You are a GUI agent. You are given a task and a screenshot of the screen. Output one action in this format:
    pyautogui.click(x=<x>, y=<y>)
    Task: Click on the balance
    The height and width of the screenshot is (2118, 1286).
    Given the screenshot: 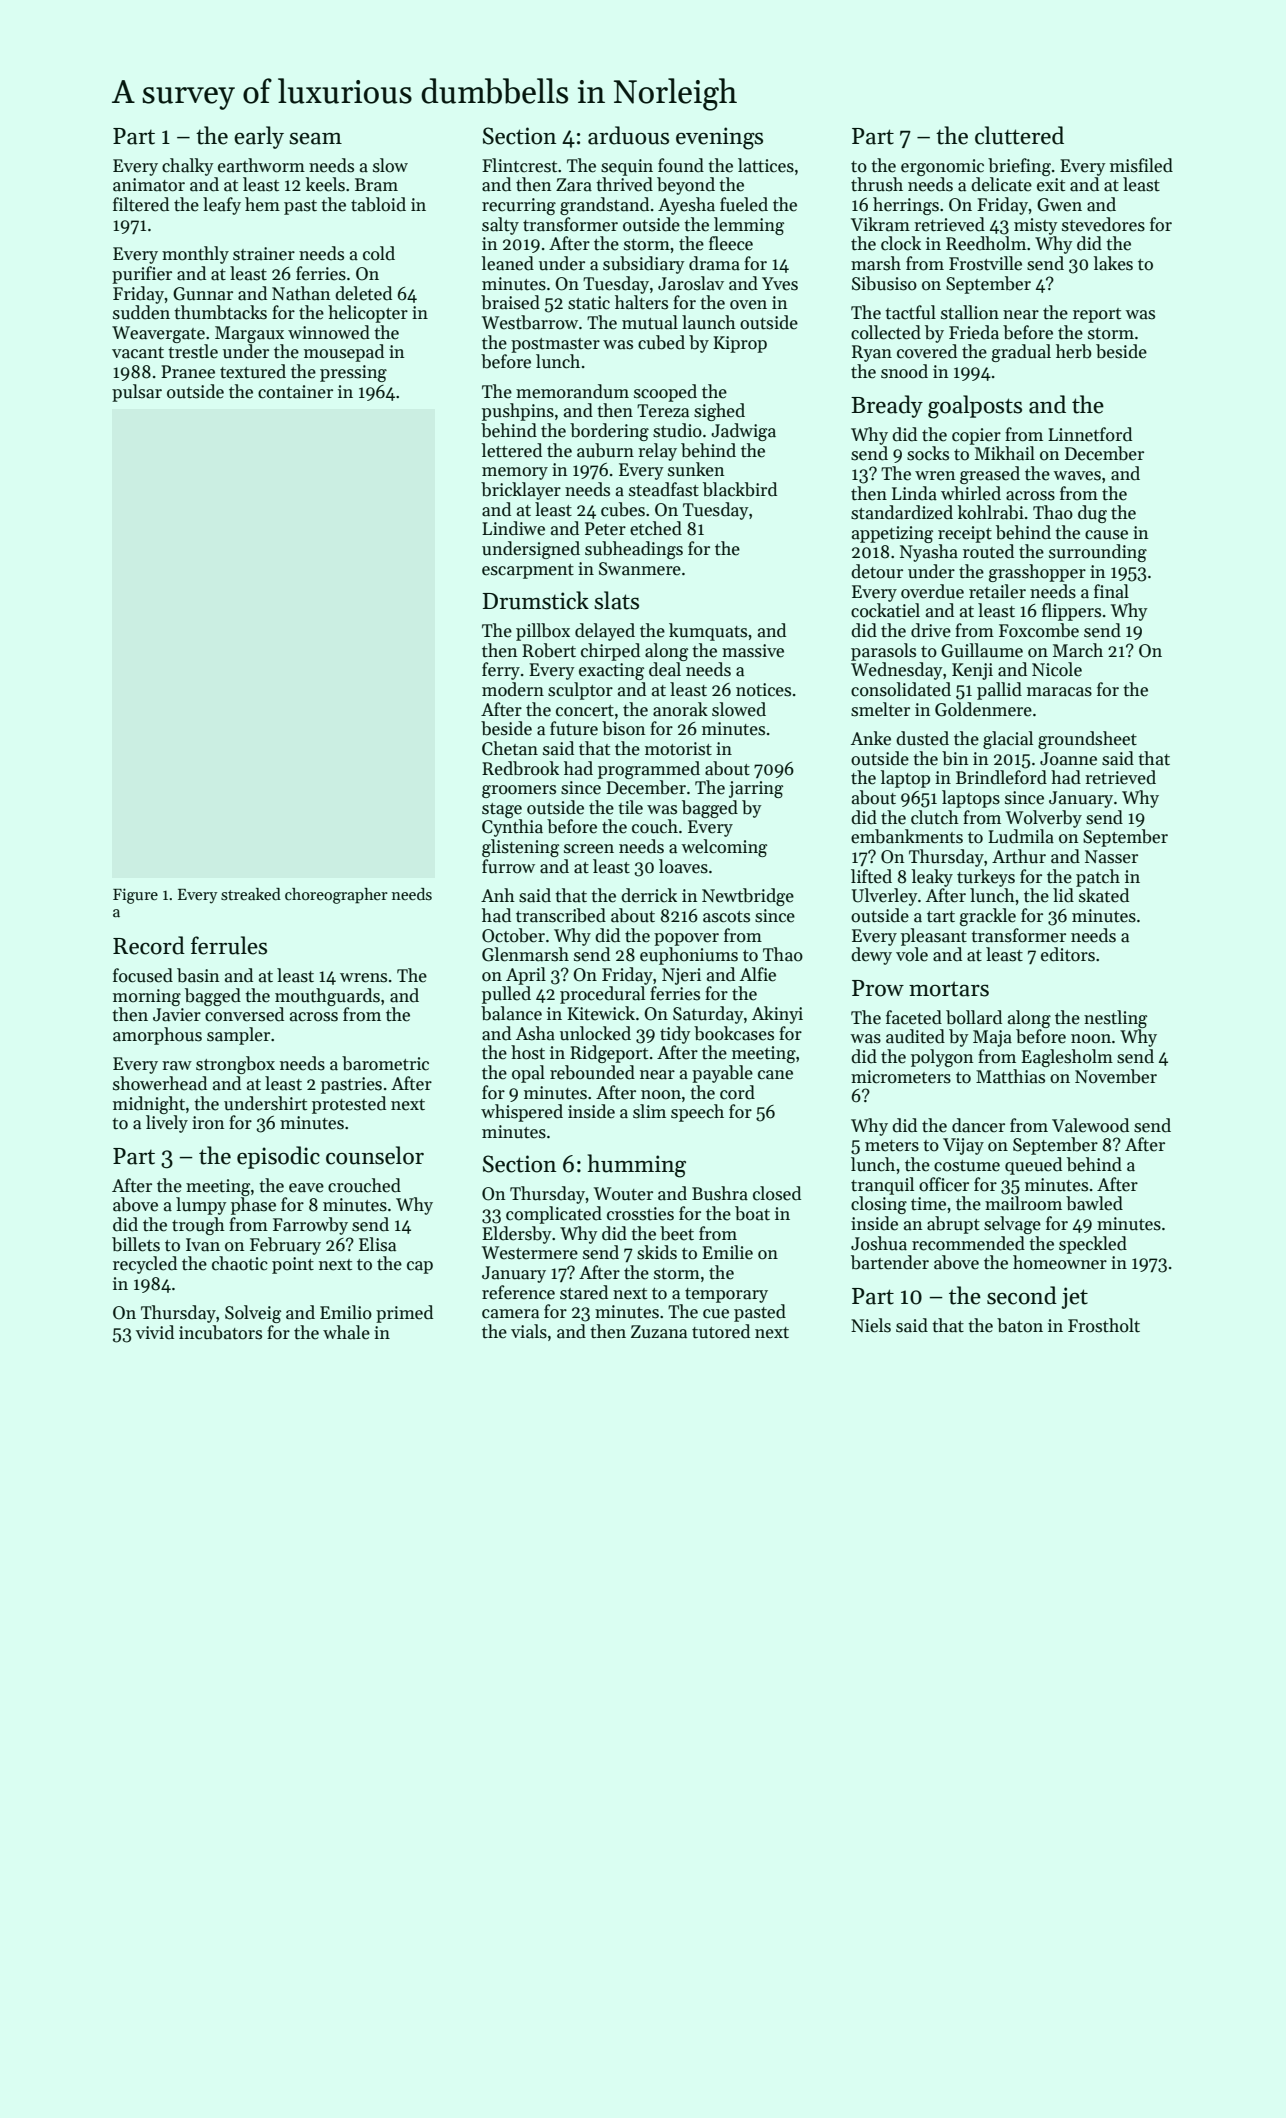 What is the action you would take?
    pyautogui.click(x=511, y=1013)
